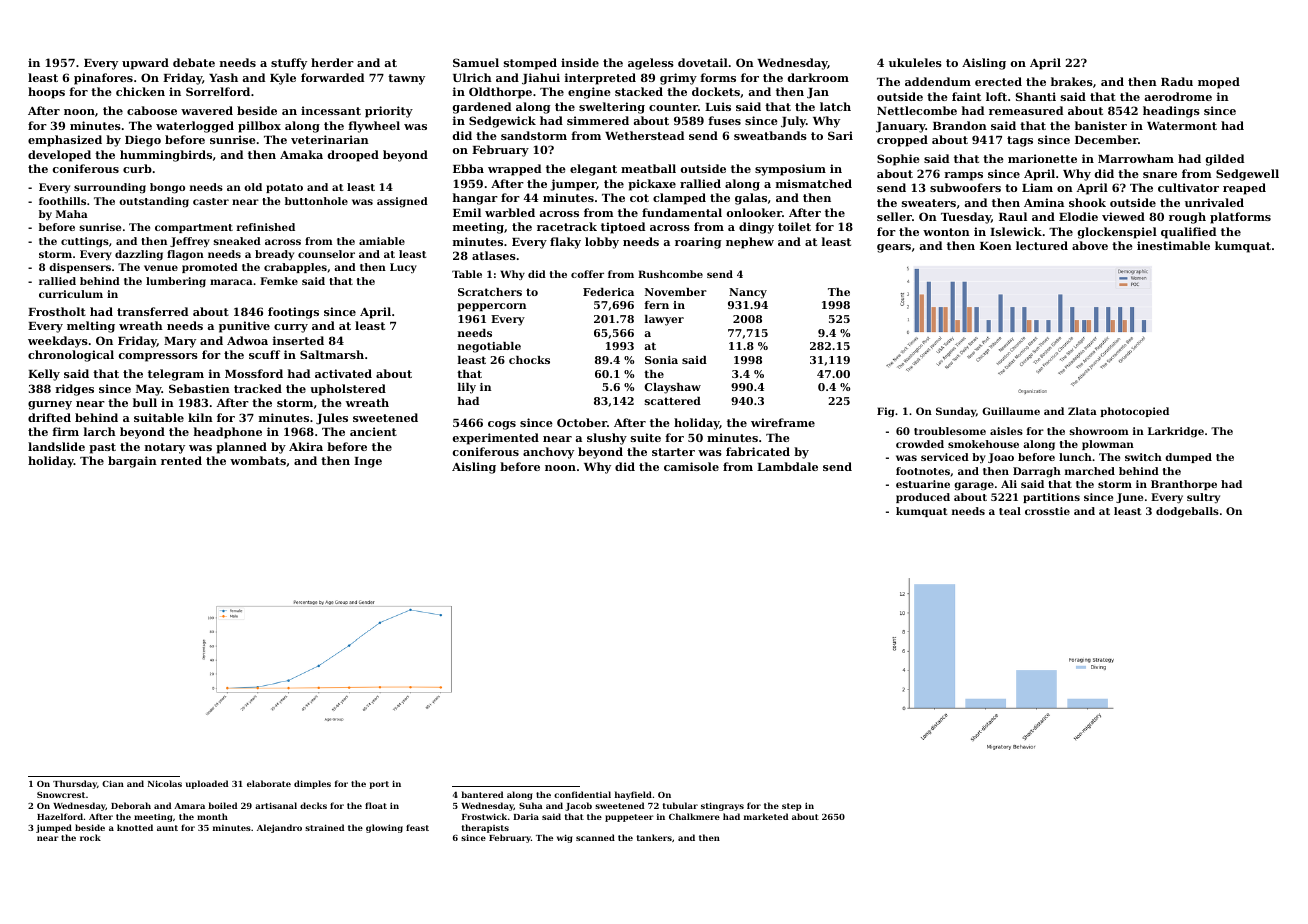  I want to click on step, so click(792, 807).
